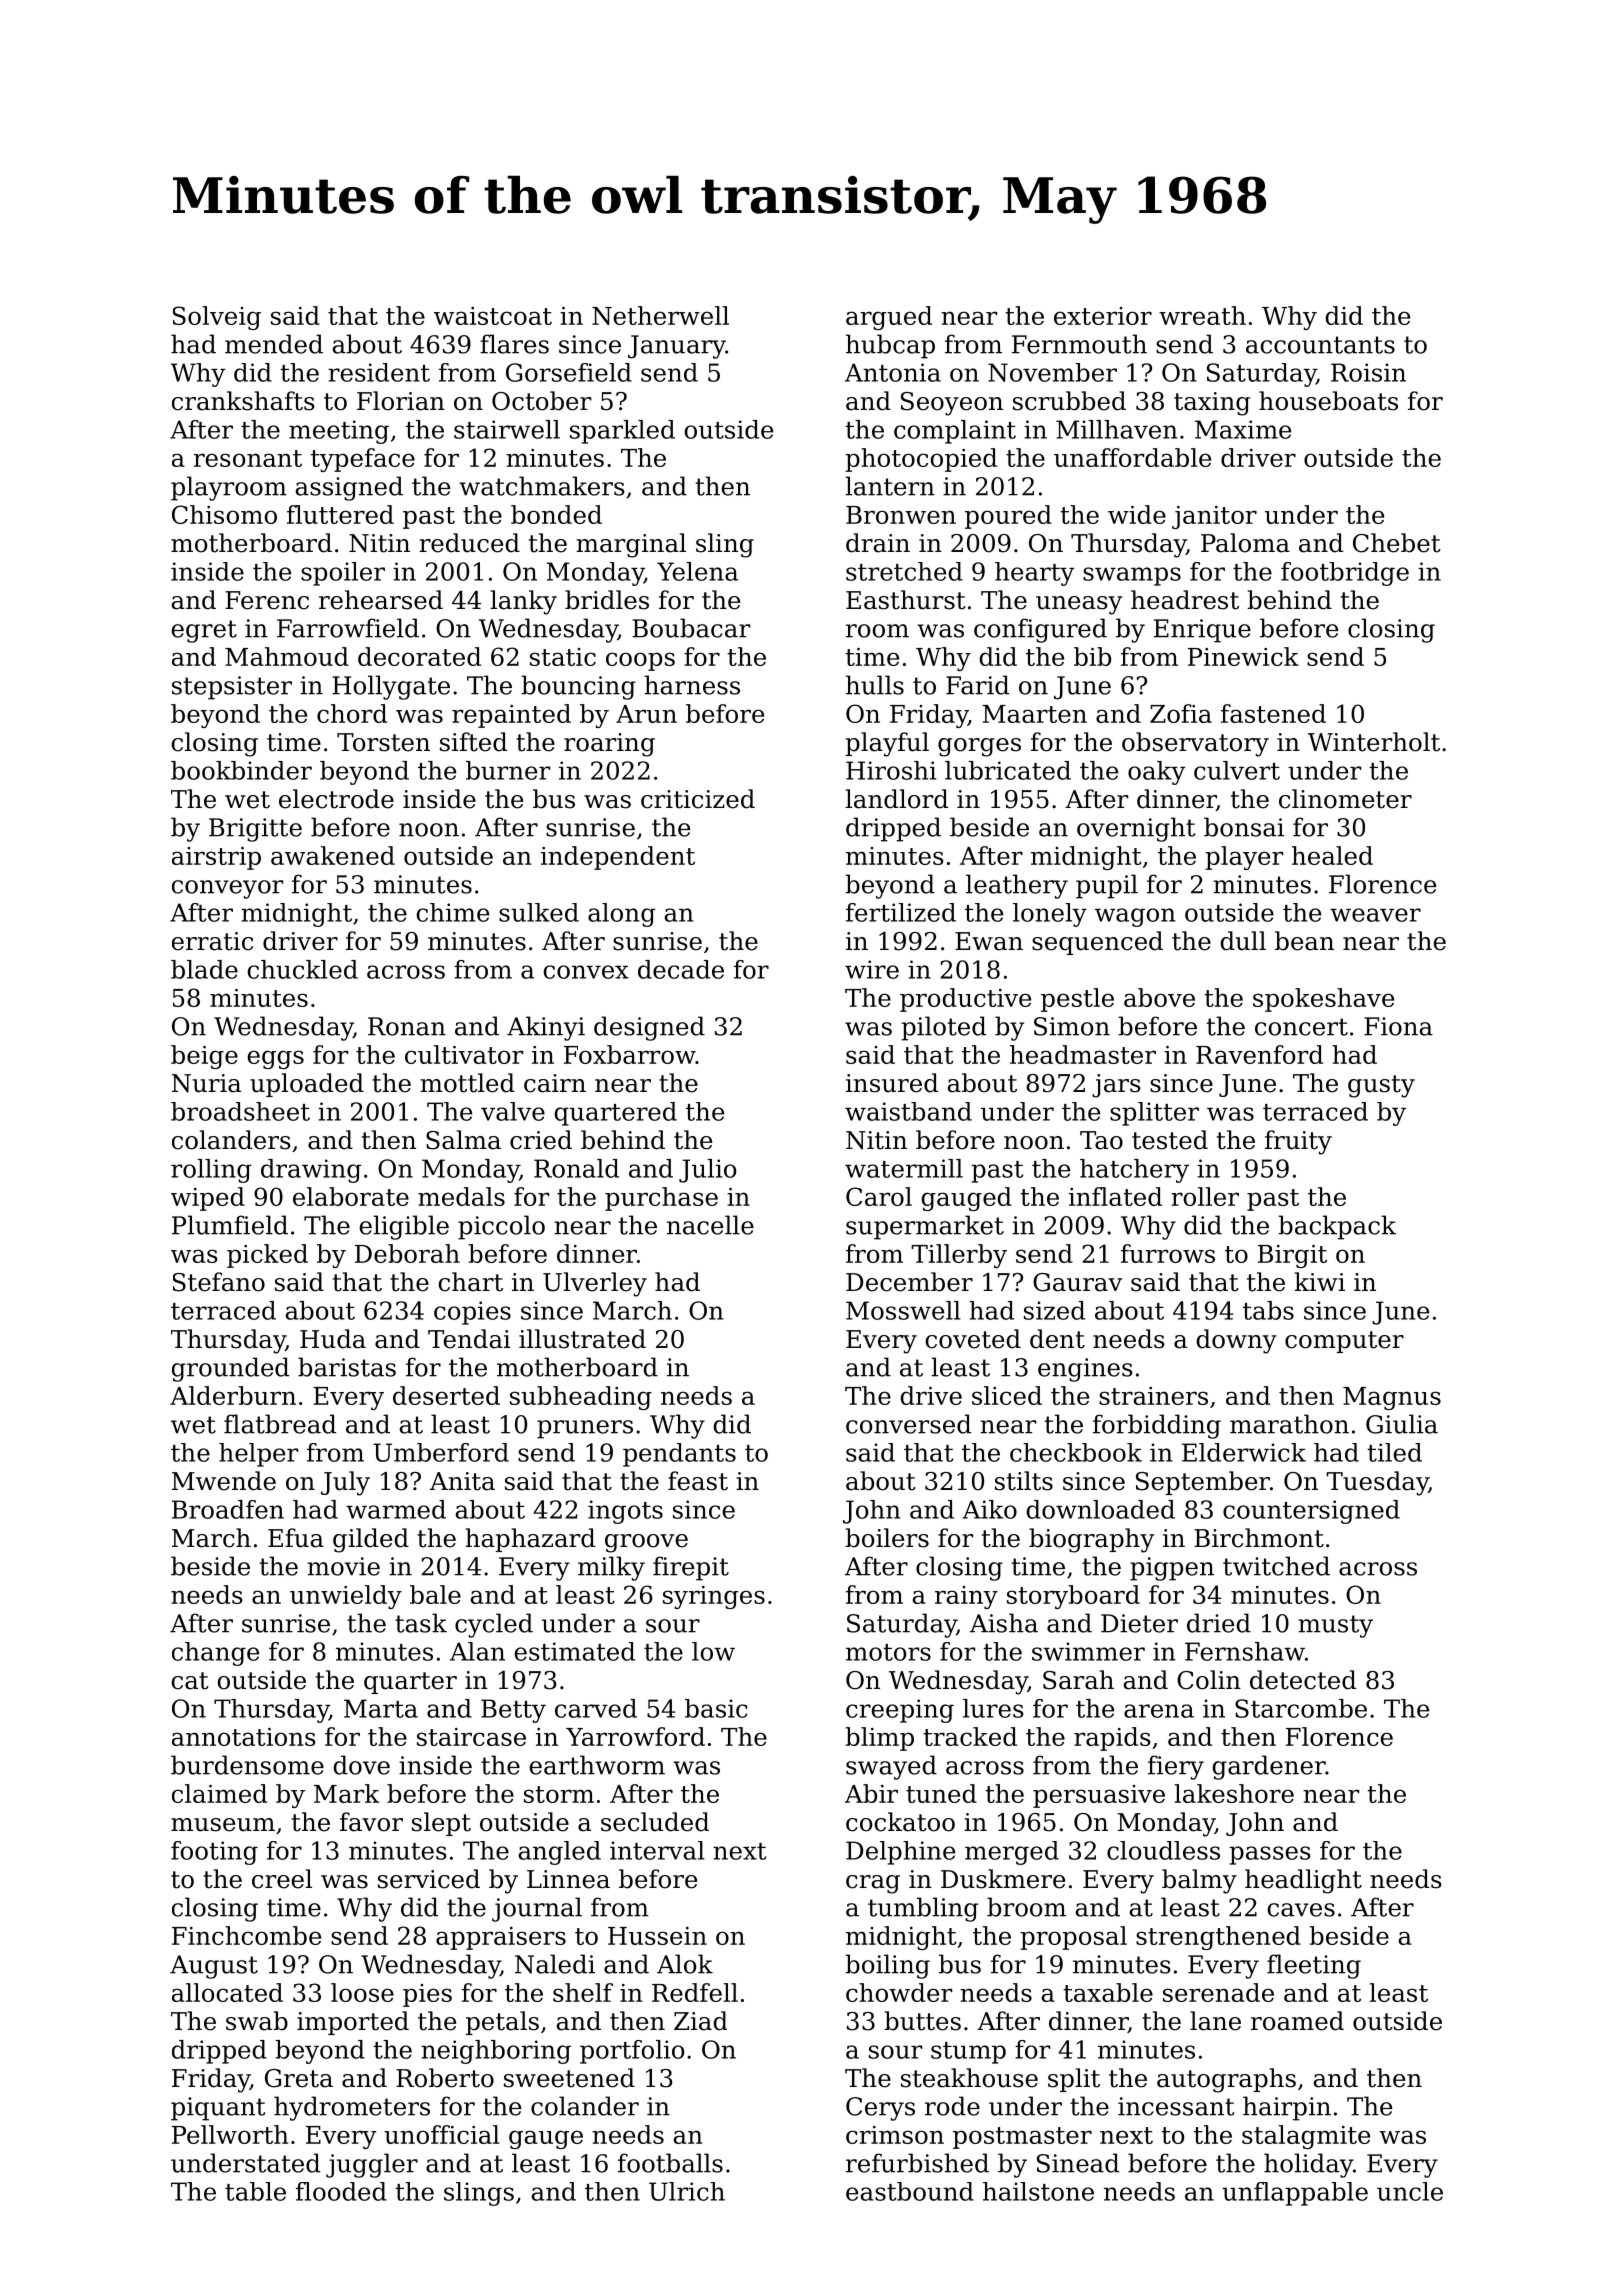 The height and width of the screenshot is (2292, 1620). I want to click on Solveig, so click(217, 318).
